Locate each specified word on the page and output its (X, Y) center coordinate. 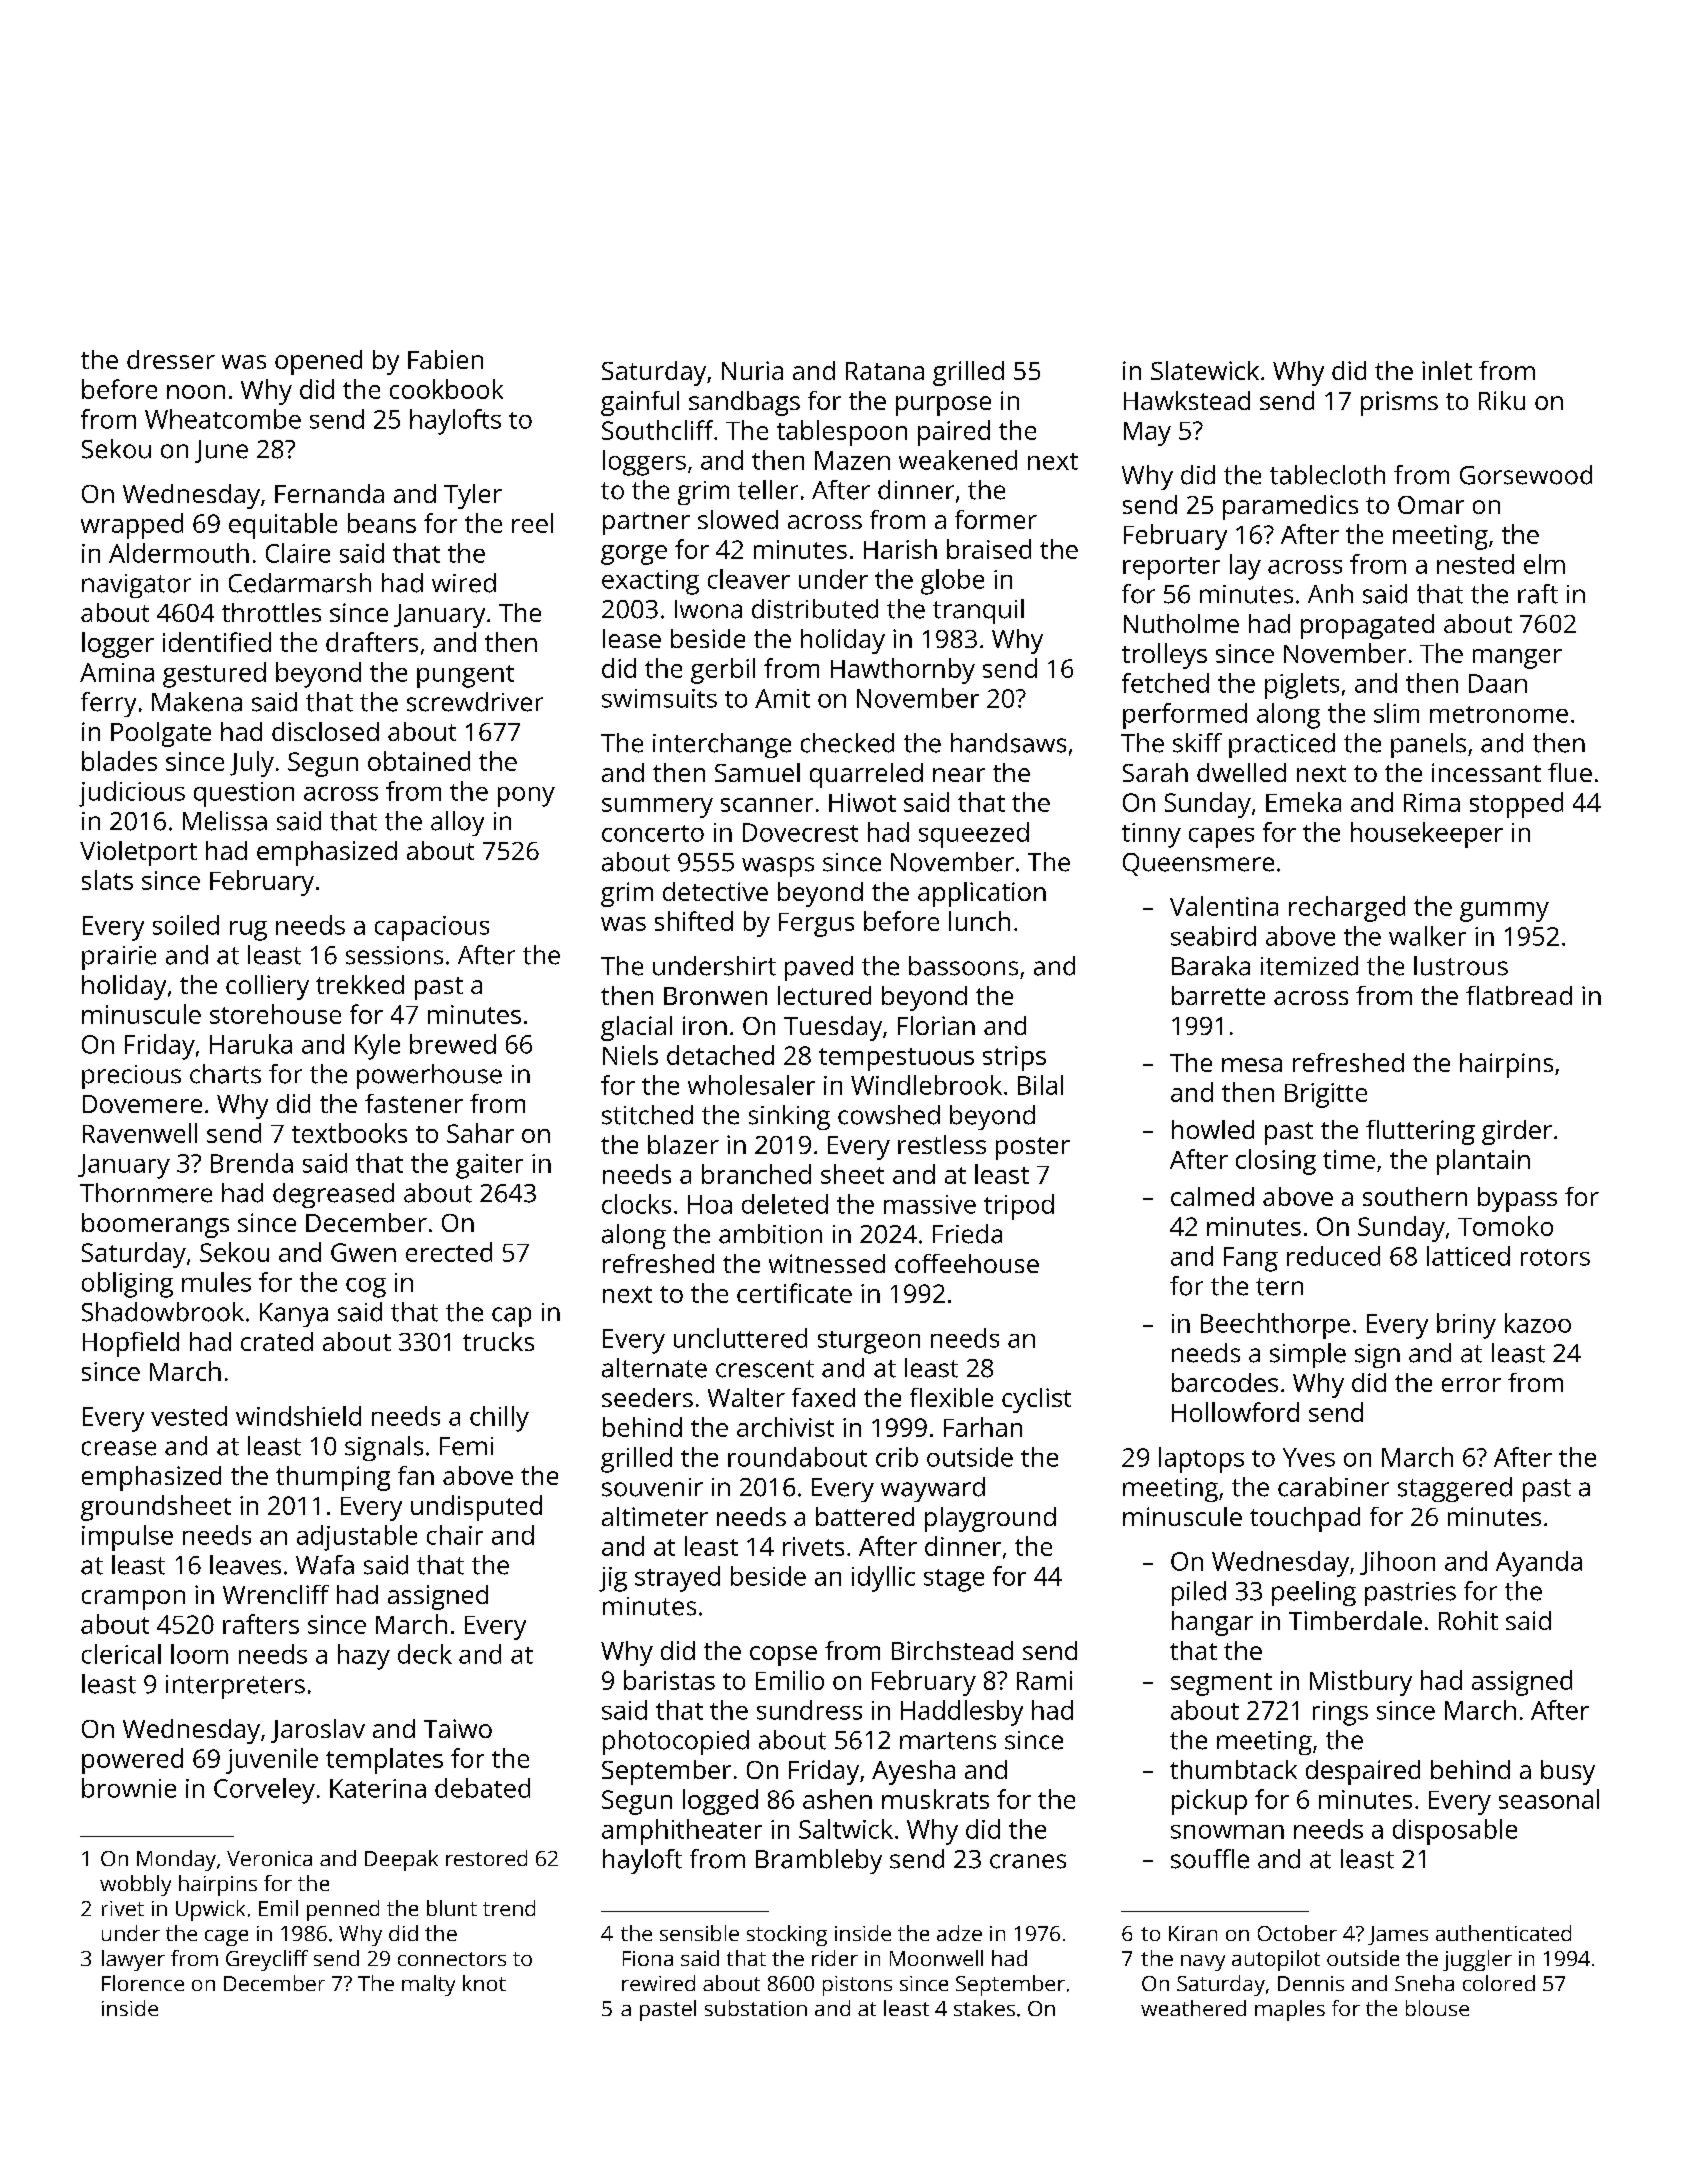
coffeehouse (967, 1263)
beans (382, 523)
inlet (1447, 370)
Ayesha (913, 1772)
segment (1221, 1684)
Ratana (885, 371)
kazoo (1538, 1323)
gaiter (489, 1166)
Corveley (264, 1791)
